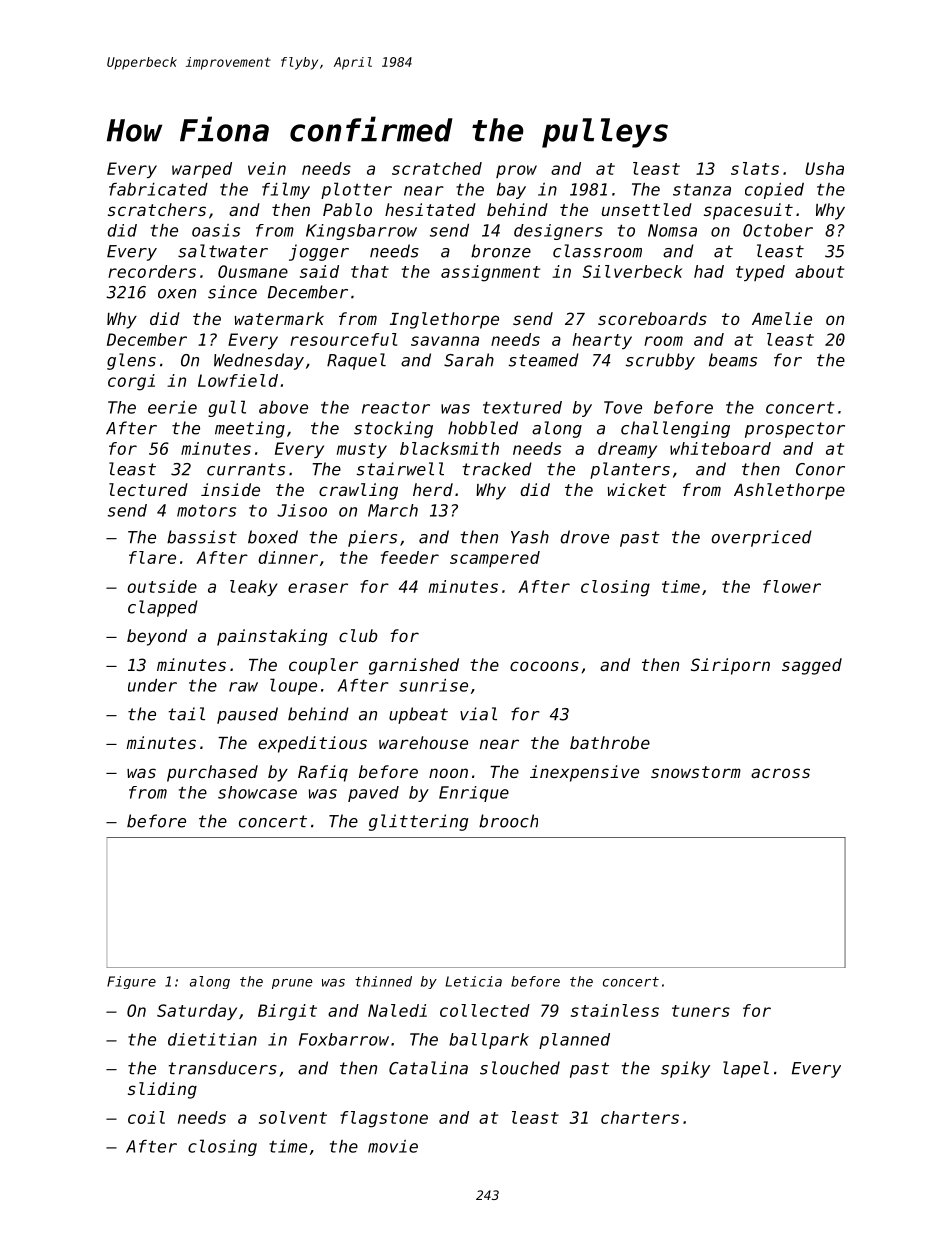 The image size is (952, 1233). I want to click on Sarah, so click(469, 360).
